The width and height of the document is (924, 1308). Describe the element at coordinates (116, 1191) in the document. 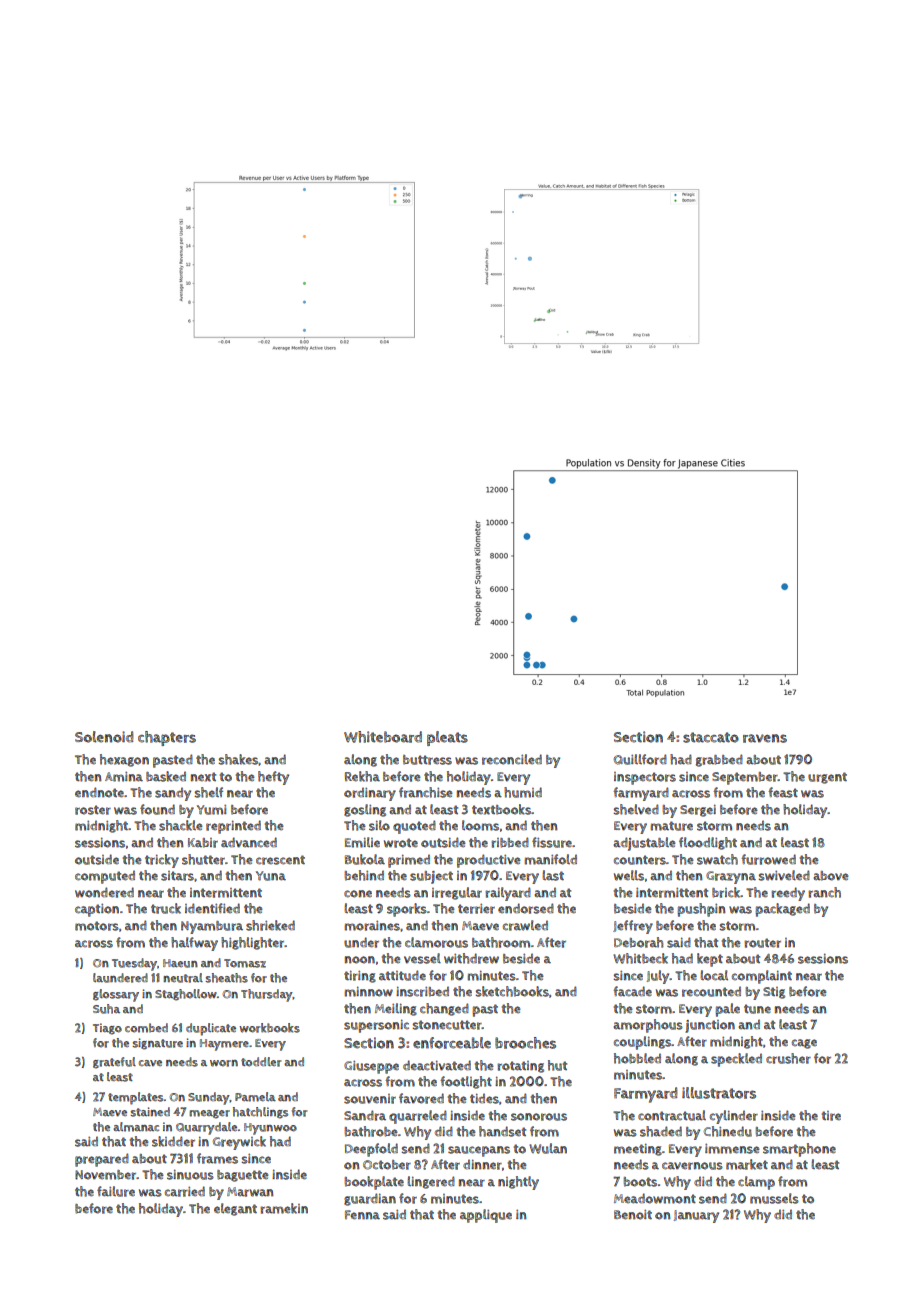

I see `failure` at that location.
